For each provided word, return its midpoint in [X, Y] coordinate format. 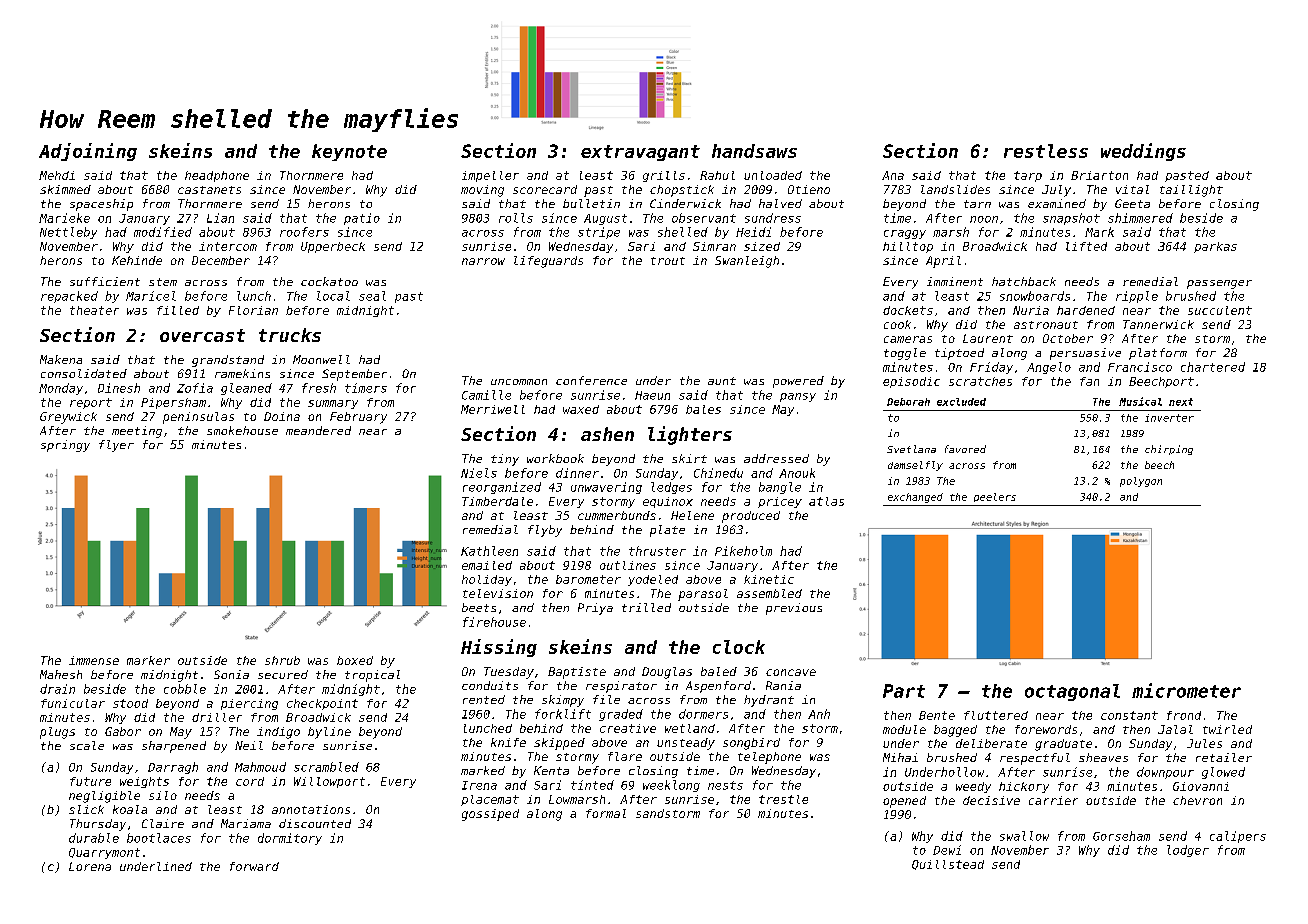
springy [65, 446]
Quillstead [948, 865]
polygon [1141, 482]
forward [254, 866]
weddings [1143, 152]
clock [739, 647]
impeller [490, 176]
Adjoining [88, 152]
